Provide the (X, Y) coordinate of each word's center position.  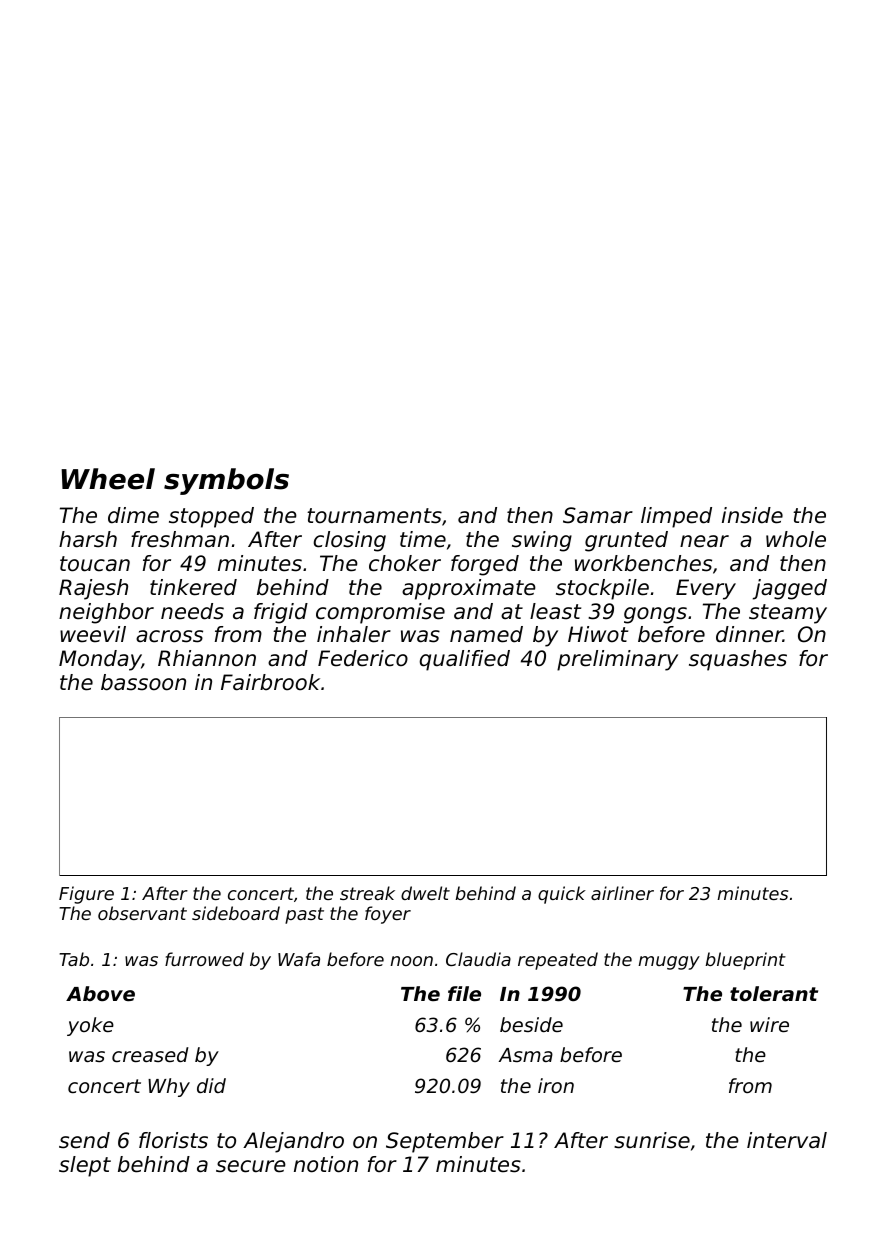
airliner (622, 893)
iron (556, 1085)
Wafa (299, 959)
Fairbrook (270, 682)
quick (562, 895)
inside (752, 515)
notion (326, 1164)
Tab (74, 959)
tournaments (374, 516)
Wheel (108, 479)
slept (85, 1166)
